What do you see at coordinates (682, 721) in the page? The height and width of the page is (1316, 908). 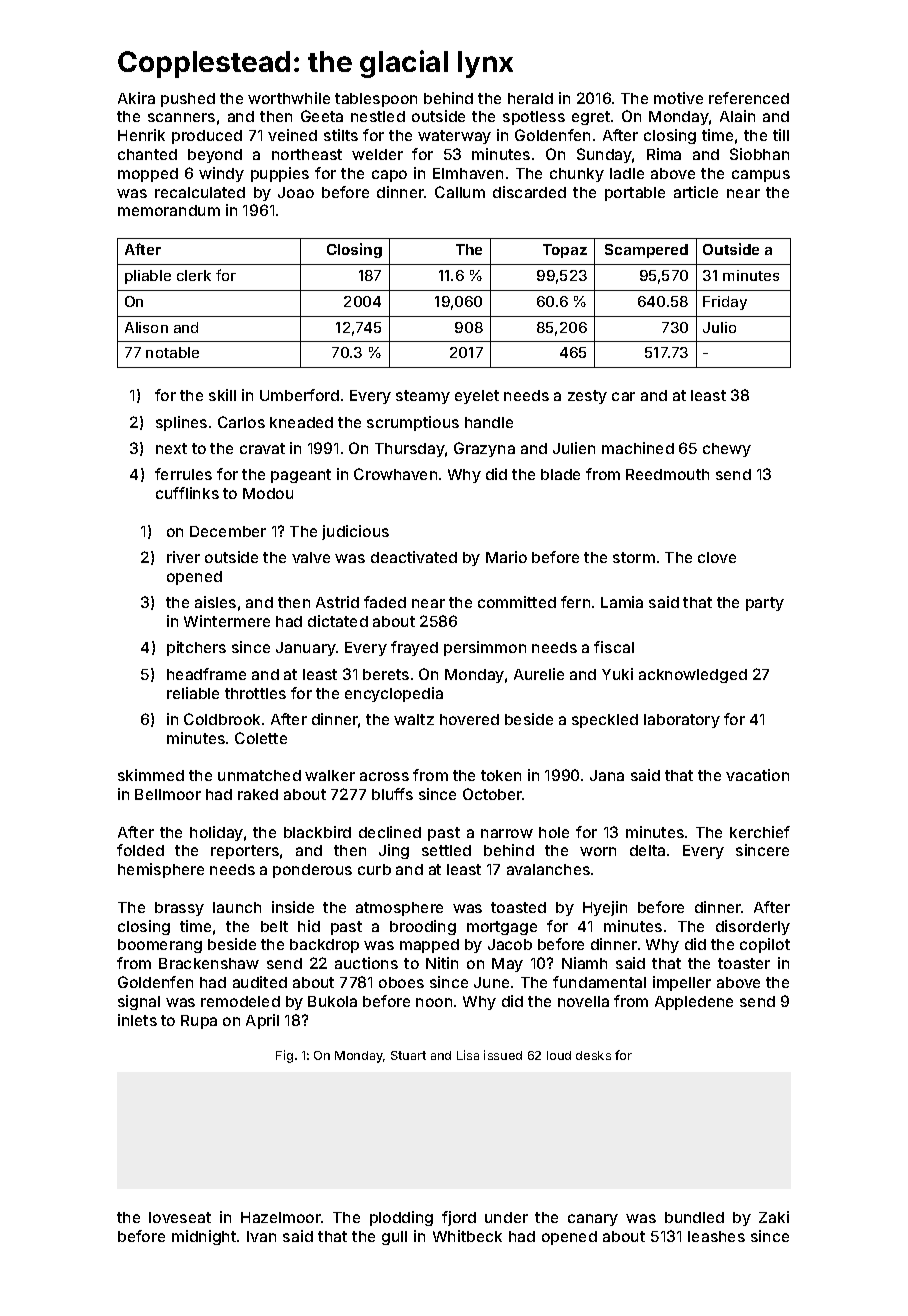 I see `laboratory` at bounding box center [682, 721].
